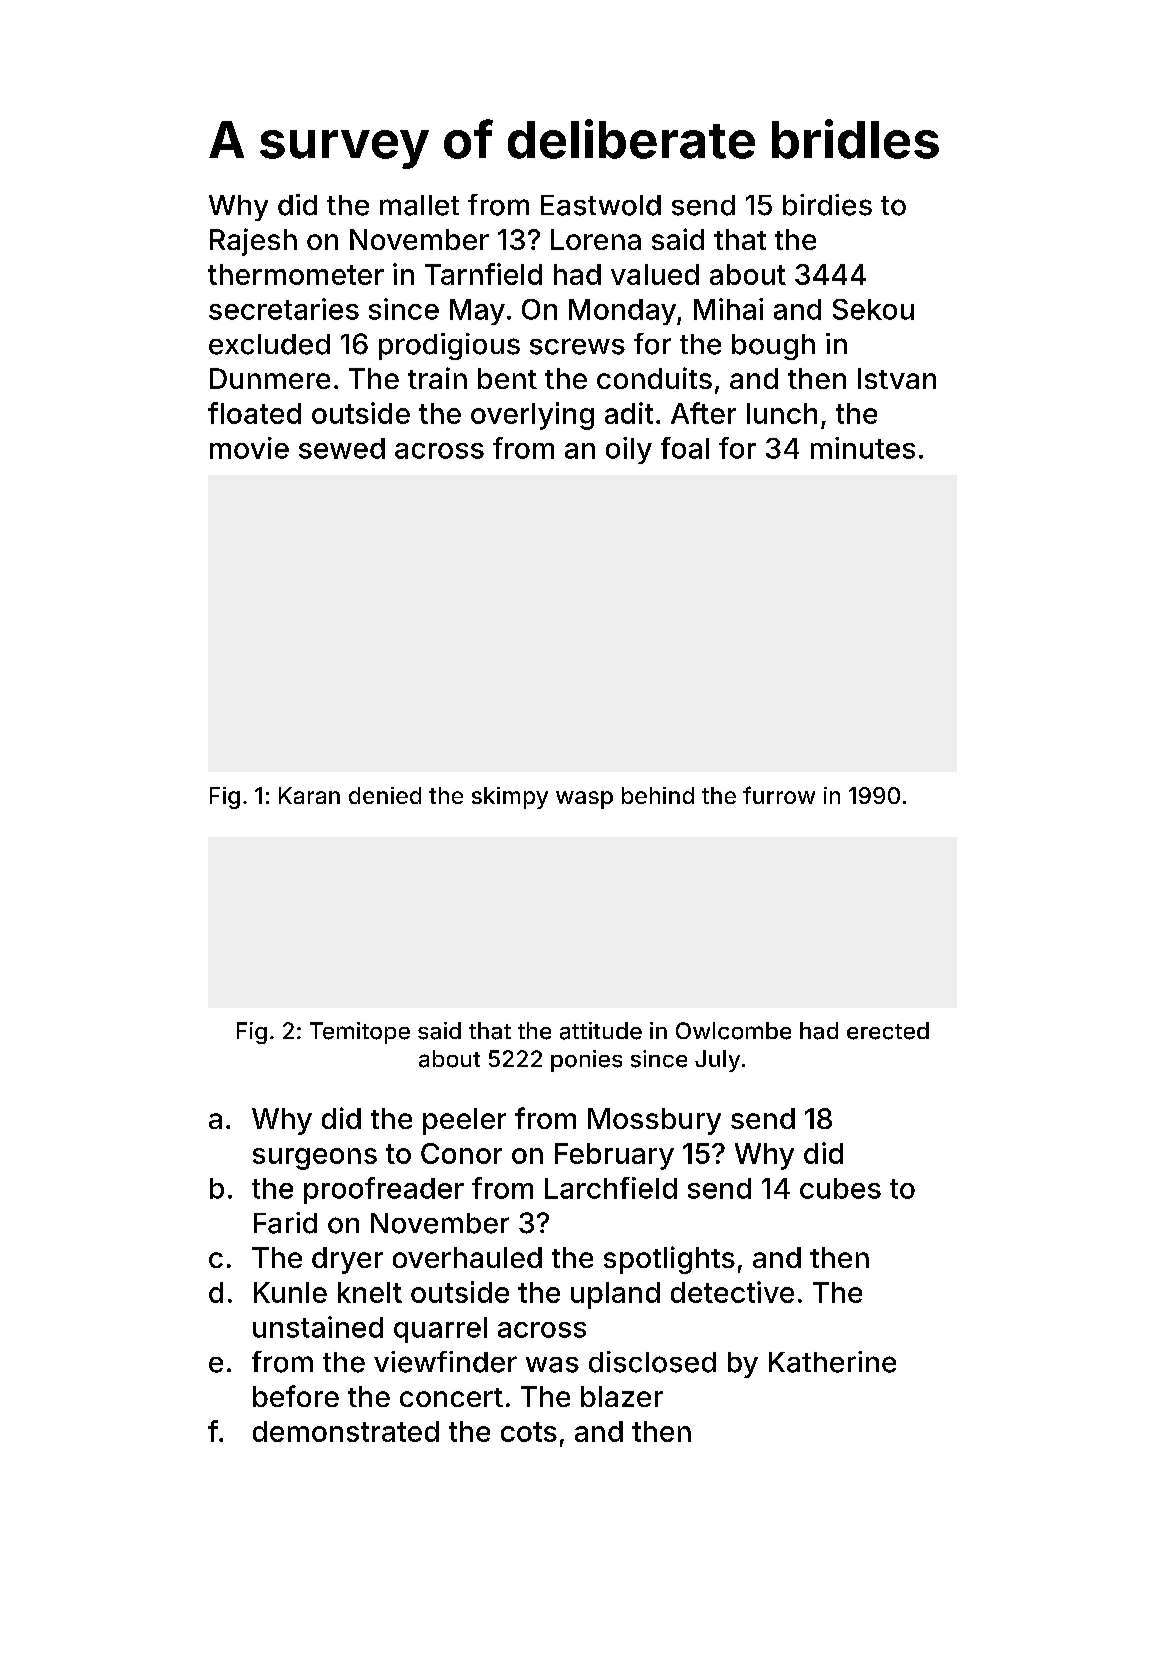 This document has width=1165, height=1654. What do you see at coordinates (385, 795) in the document?
I see `denied` at bounding box center [385, 795].
